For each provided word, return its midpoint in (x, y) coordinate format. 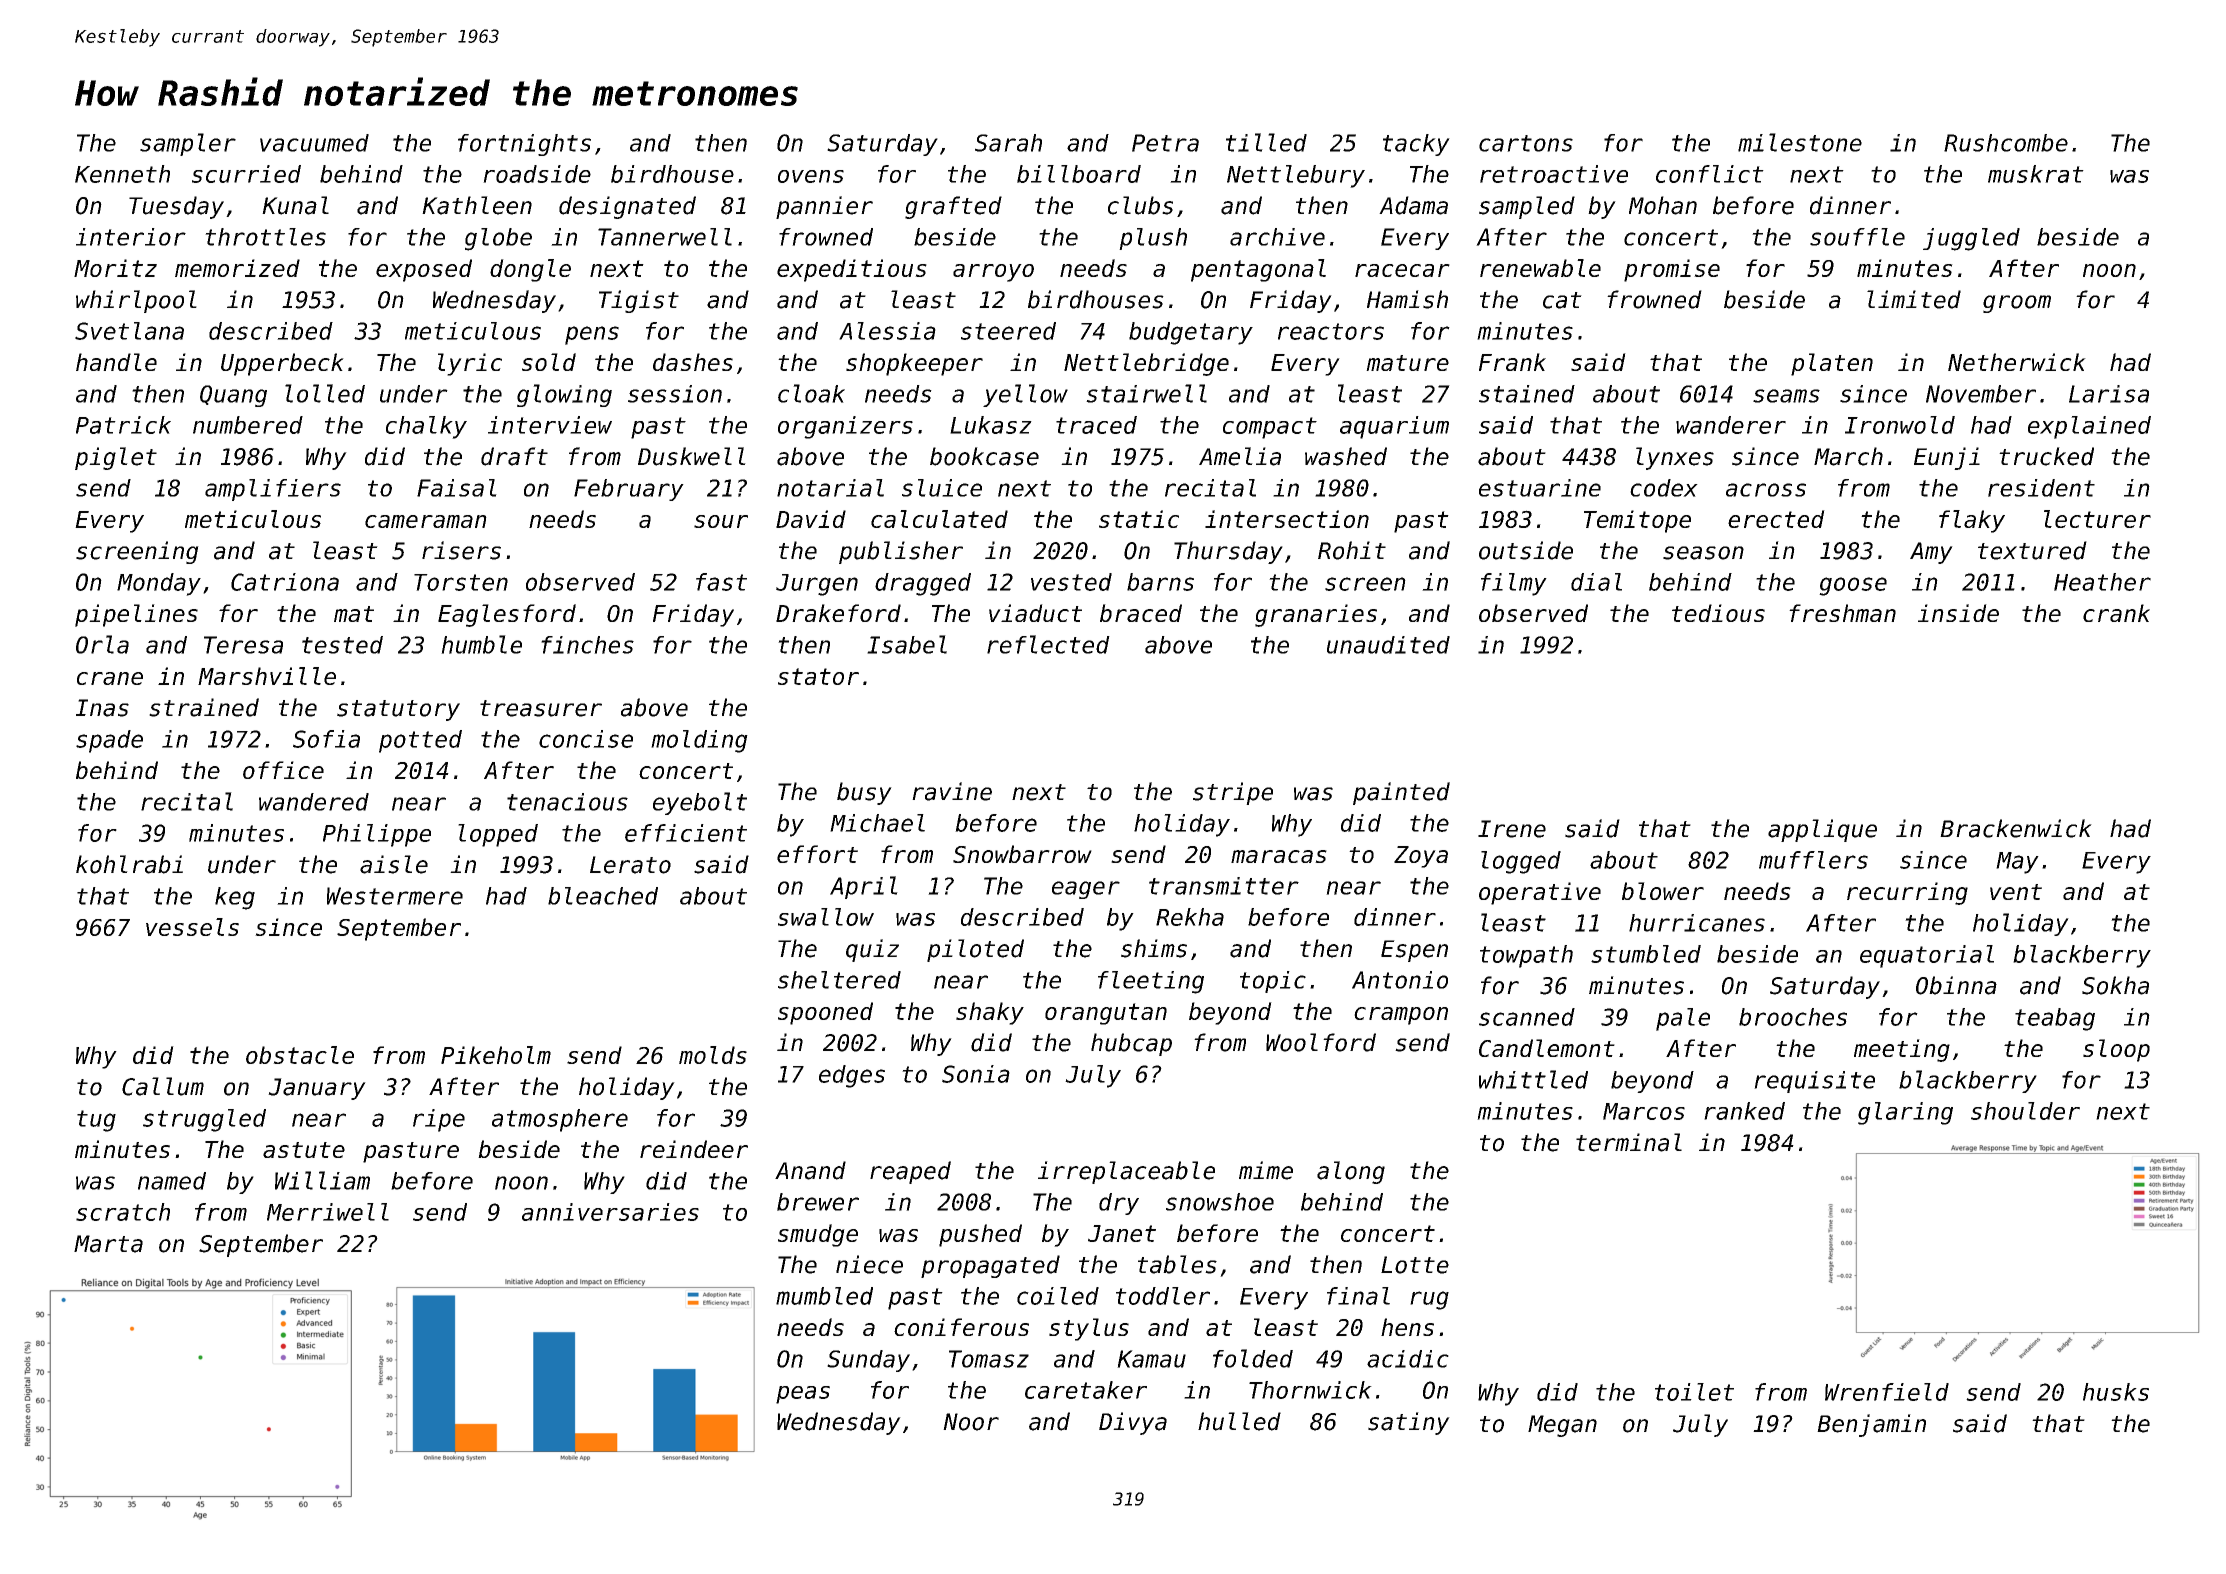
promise (1672, 270)
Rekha (1190, 917)
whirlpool (136, 301)
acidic (1408, 1359)
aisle (394, 864)
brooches (1793, 1017)
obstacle (300, 1055)
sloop (2116, 1050)
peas (803, 1395)
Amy (1931, 553)
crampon (1401, 1016)
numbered (248, 425)
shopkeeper (914, 364)
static (1139, 519)
